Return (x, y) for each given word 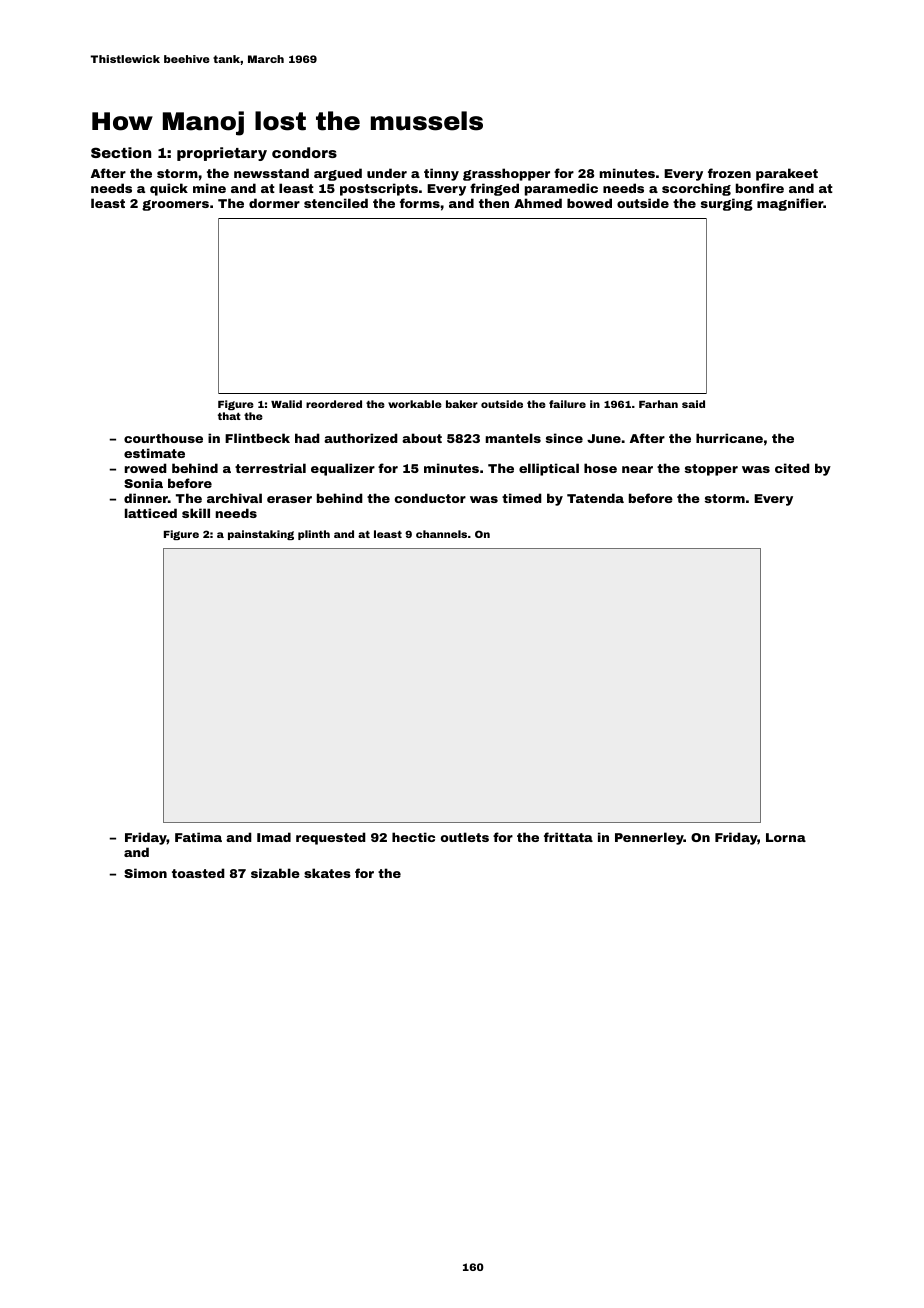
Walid (286, 404)
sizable (275, 873)
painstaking (261, 535)
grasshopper (506, 174)
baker (462, 404)
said (693, 404)
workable (415, 404)
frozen (729, 173)
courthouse (163, 438)
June (604, 438)
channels (441, 534)
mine (209, 188)
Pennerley (649, 838)
